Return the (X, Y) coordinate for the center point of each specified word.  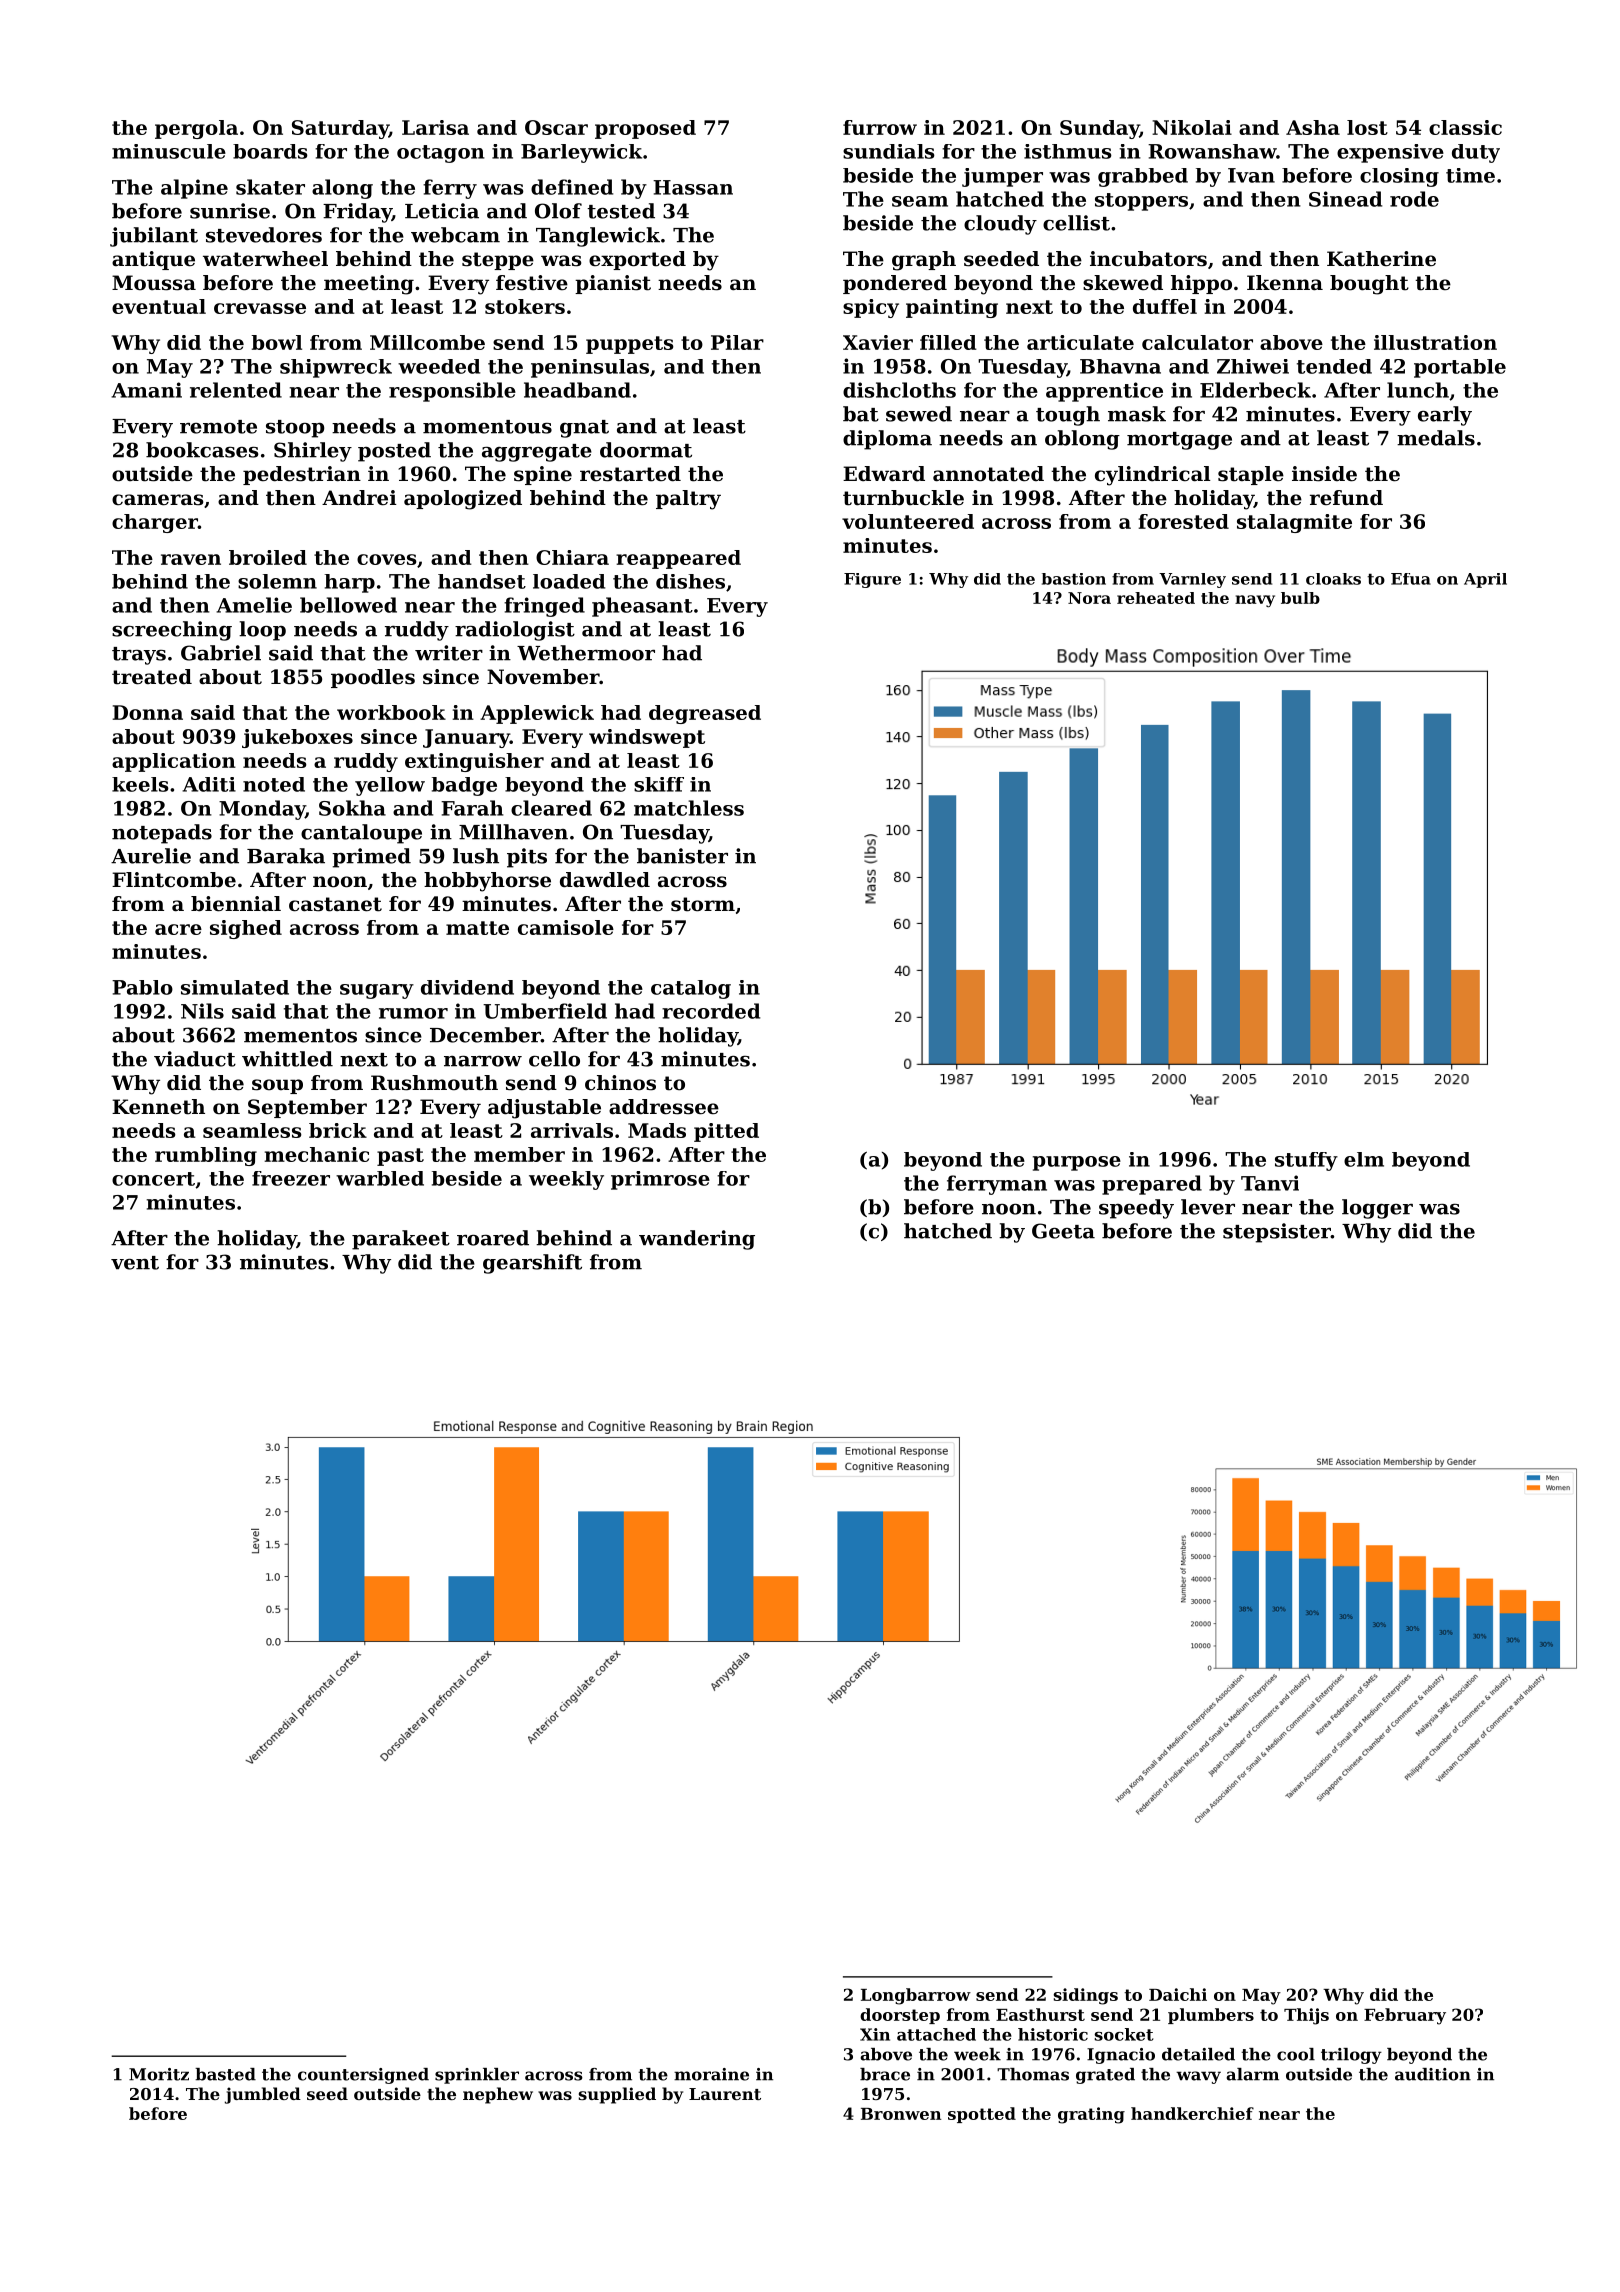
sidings (1086, 1996)
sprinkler (477, 2076)
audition (1433, 2074)
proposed (645, 129)
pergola (196, 129)
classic (1465, 127)
